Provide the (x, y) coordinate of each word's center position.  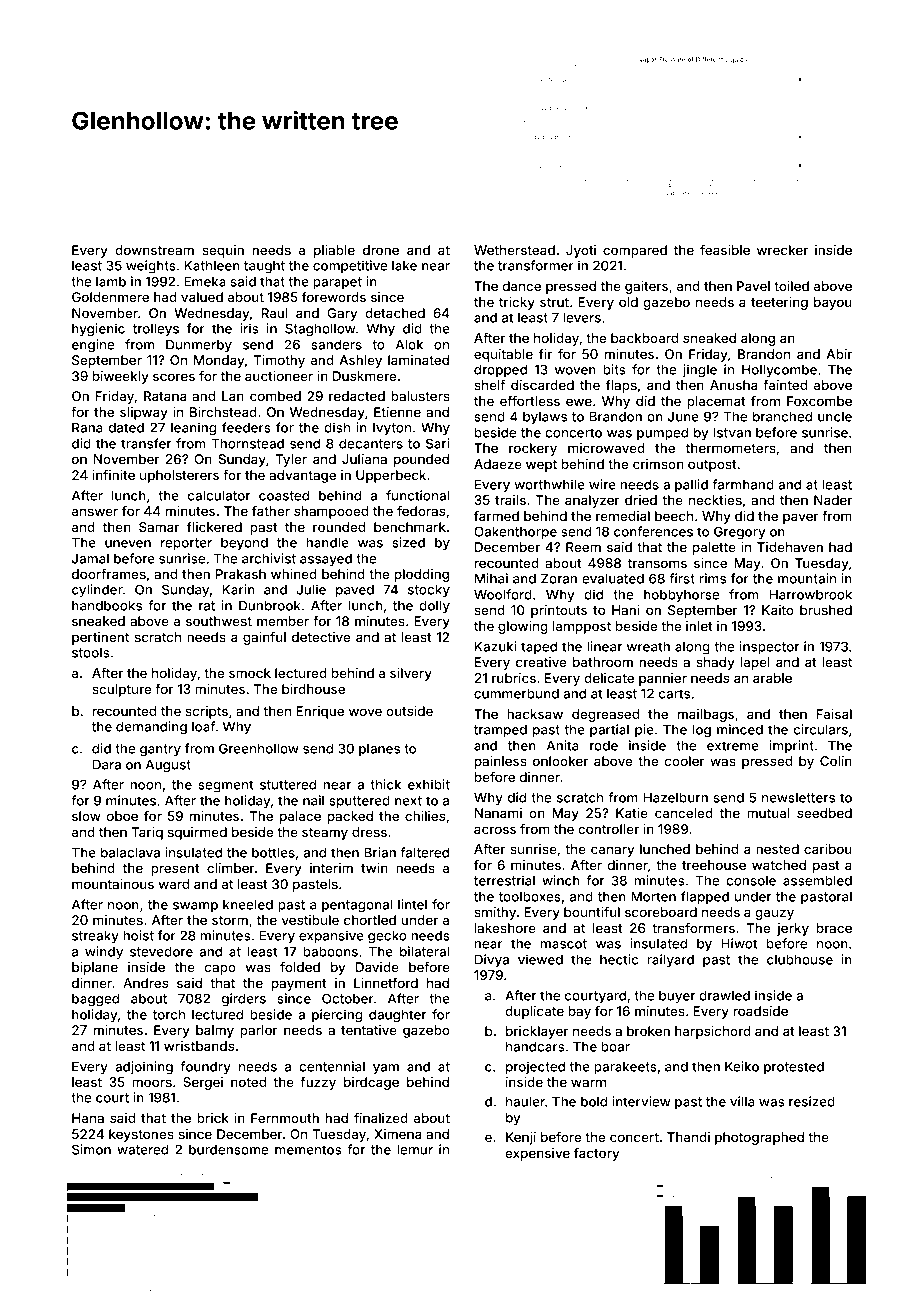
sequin (223, 251)
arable (772, 678)
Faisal (834, 714)
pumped (662, 434)
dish (337, 427)
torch (169, 1014)
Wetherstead (514, 250)
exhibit (429, 784)
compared (635, 251)
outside (409, 711)
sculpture (121, 690)
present (175, 870)
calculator (219, 495)
